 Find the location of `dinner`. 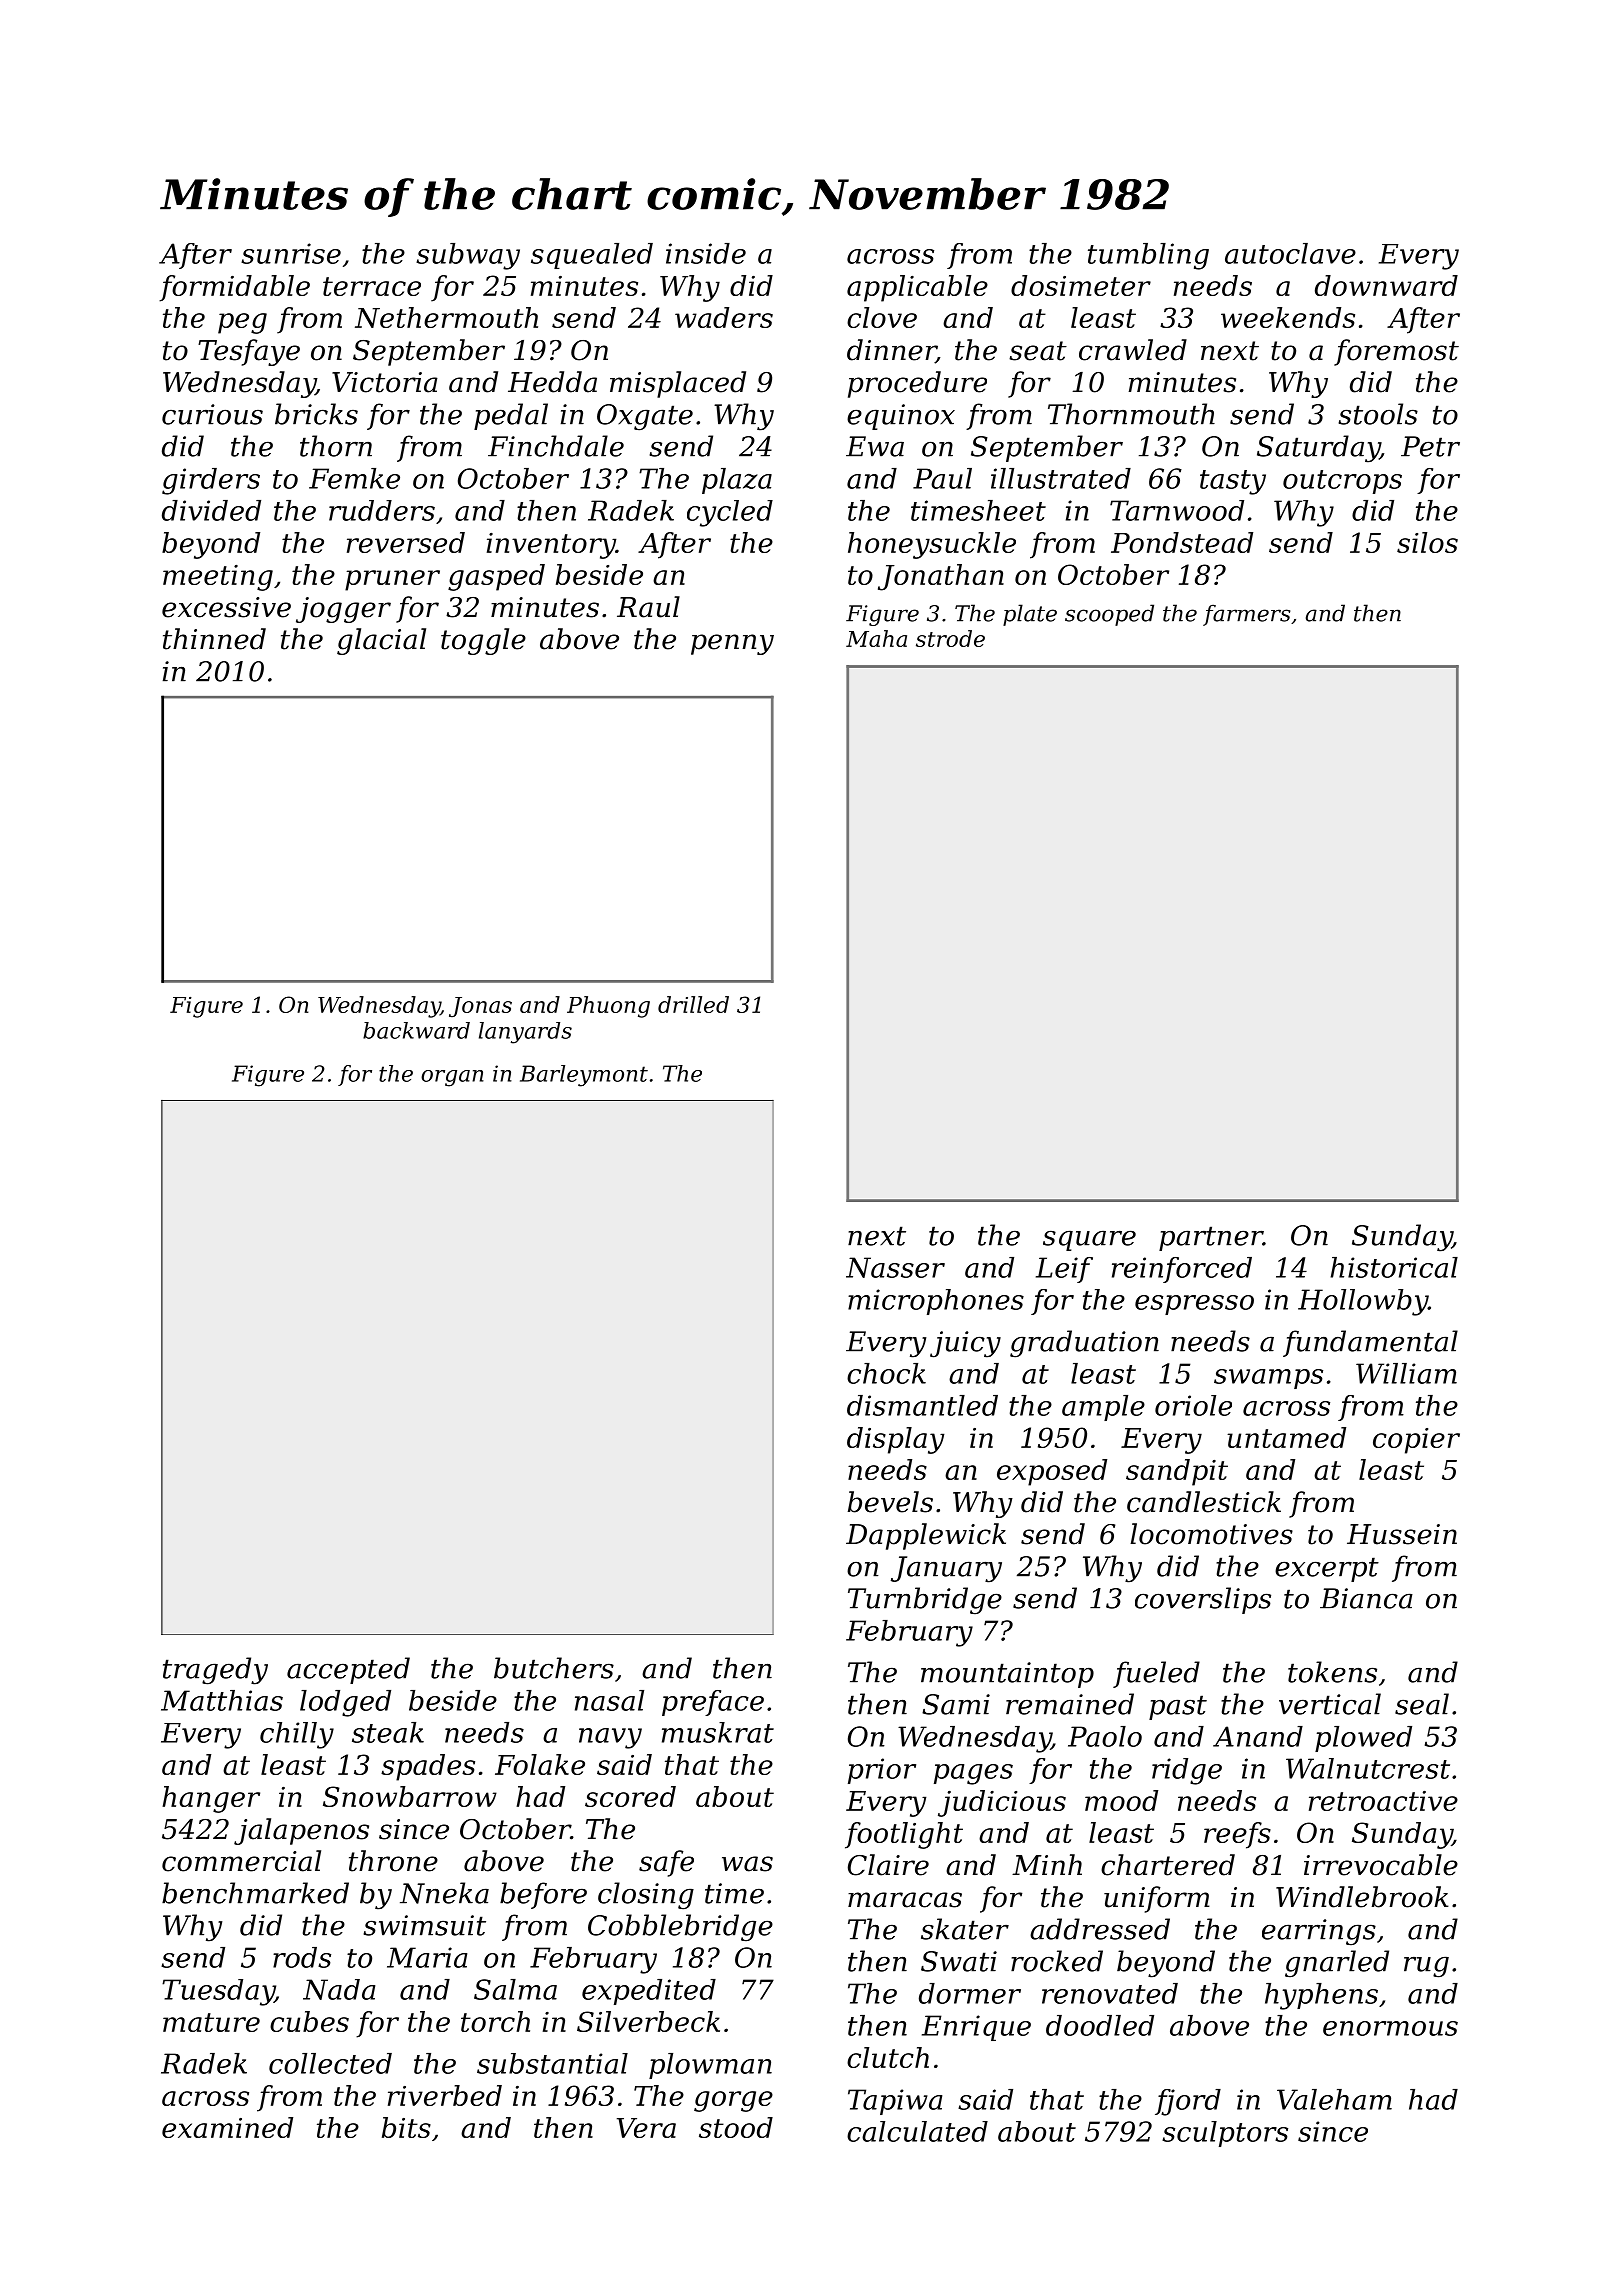

dinner is located at coordinates (891, 351).
